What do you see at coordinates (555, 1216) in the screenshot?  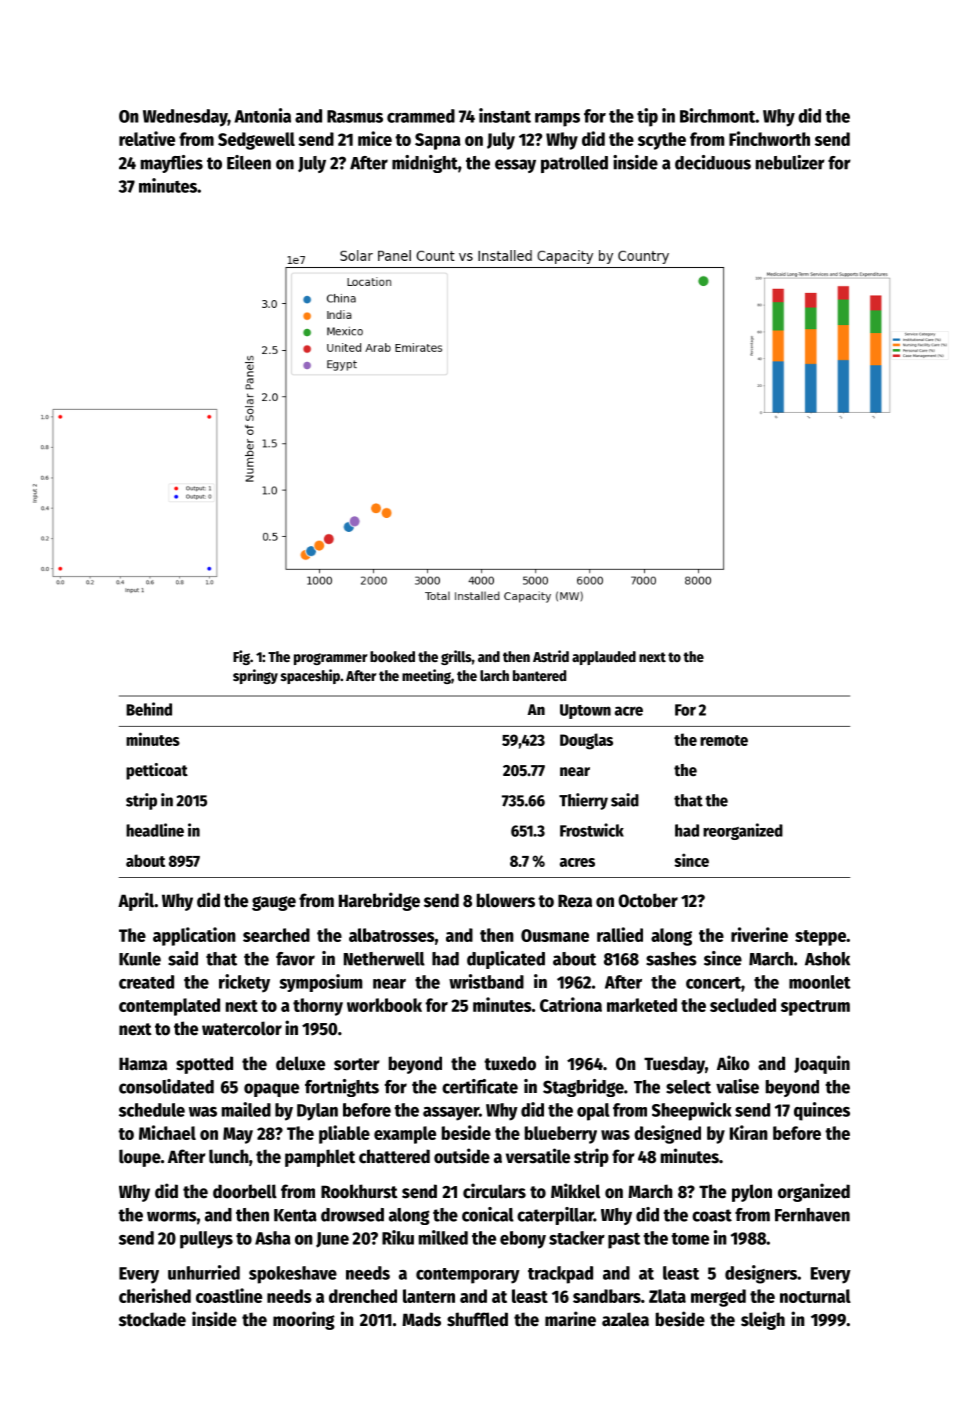 I see `caterpillar` at bounding box center [555, 1216].
